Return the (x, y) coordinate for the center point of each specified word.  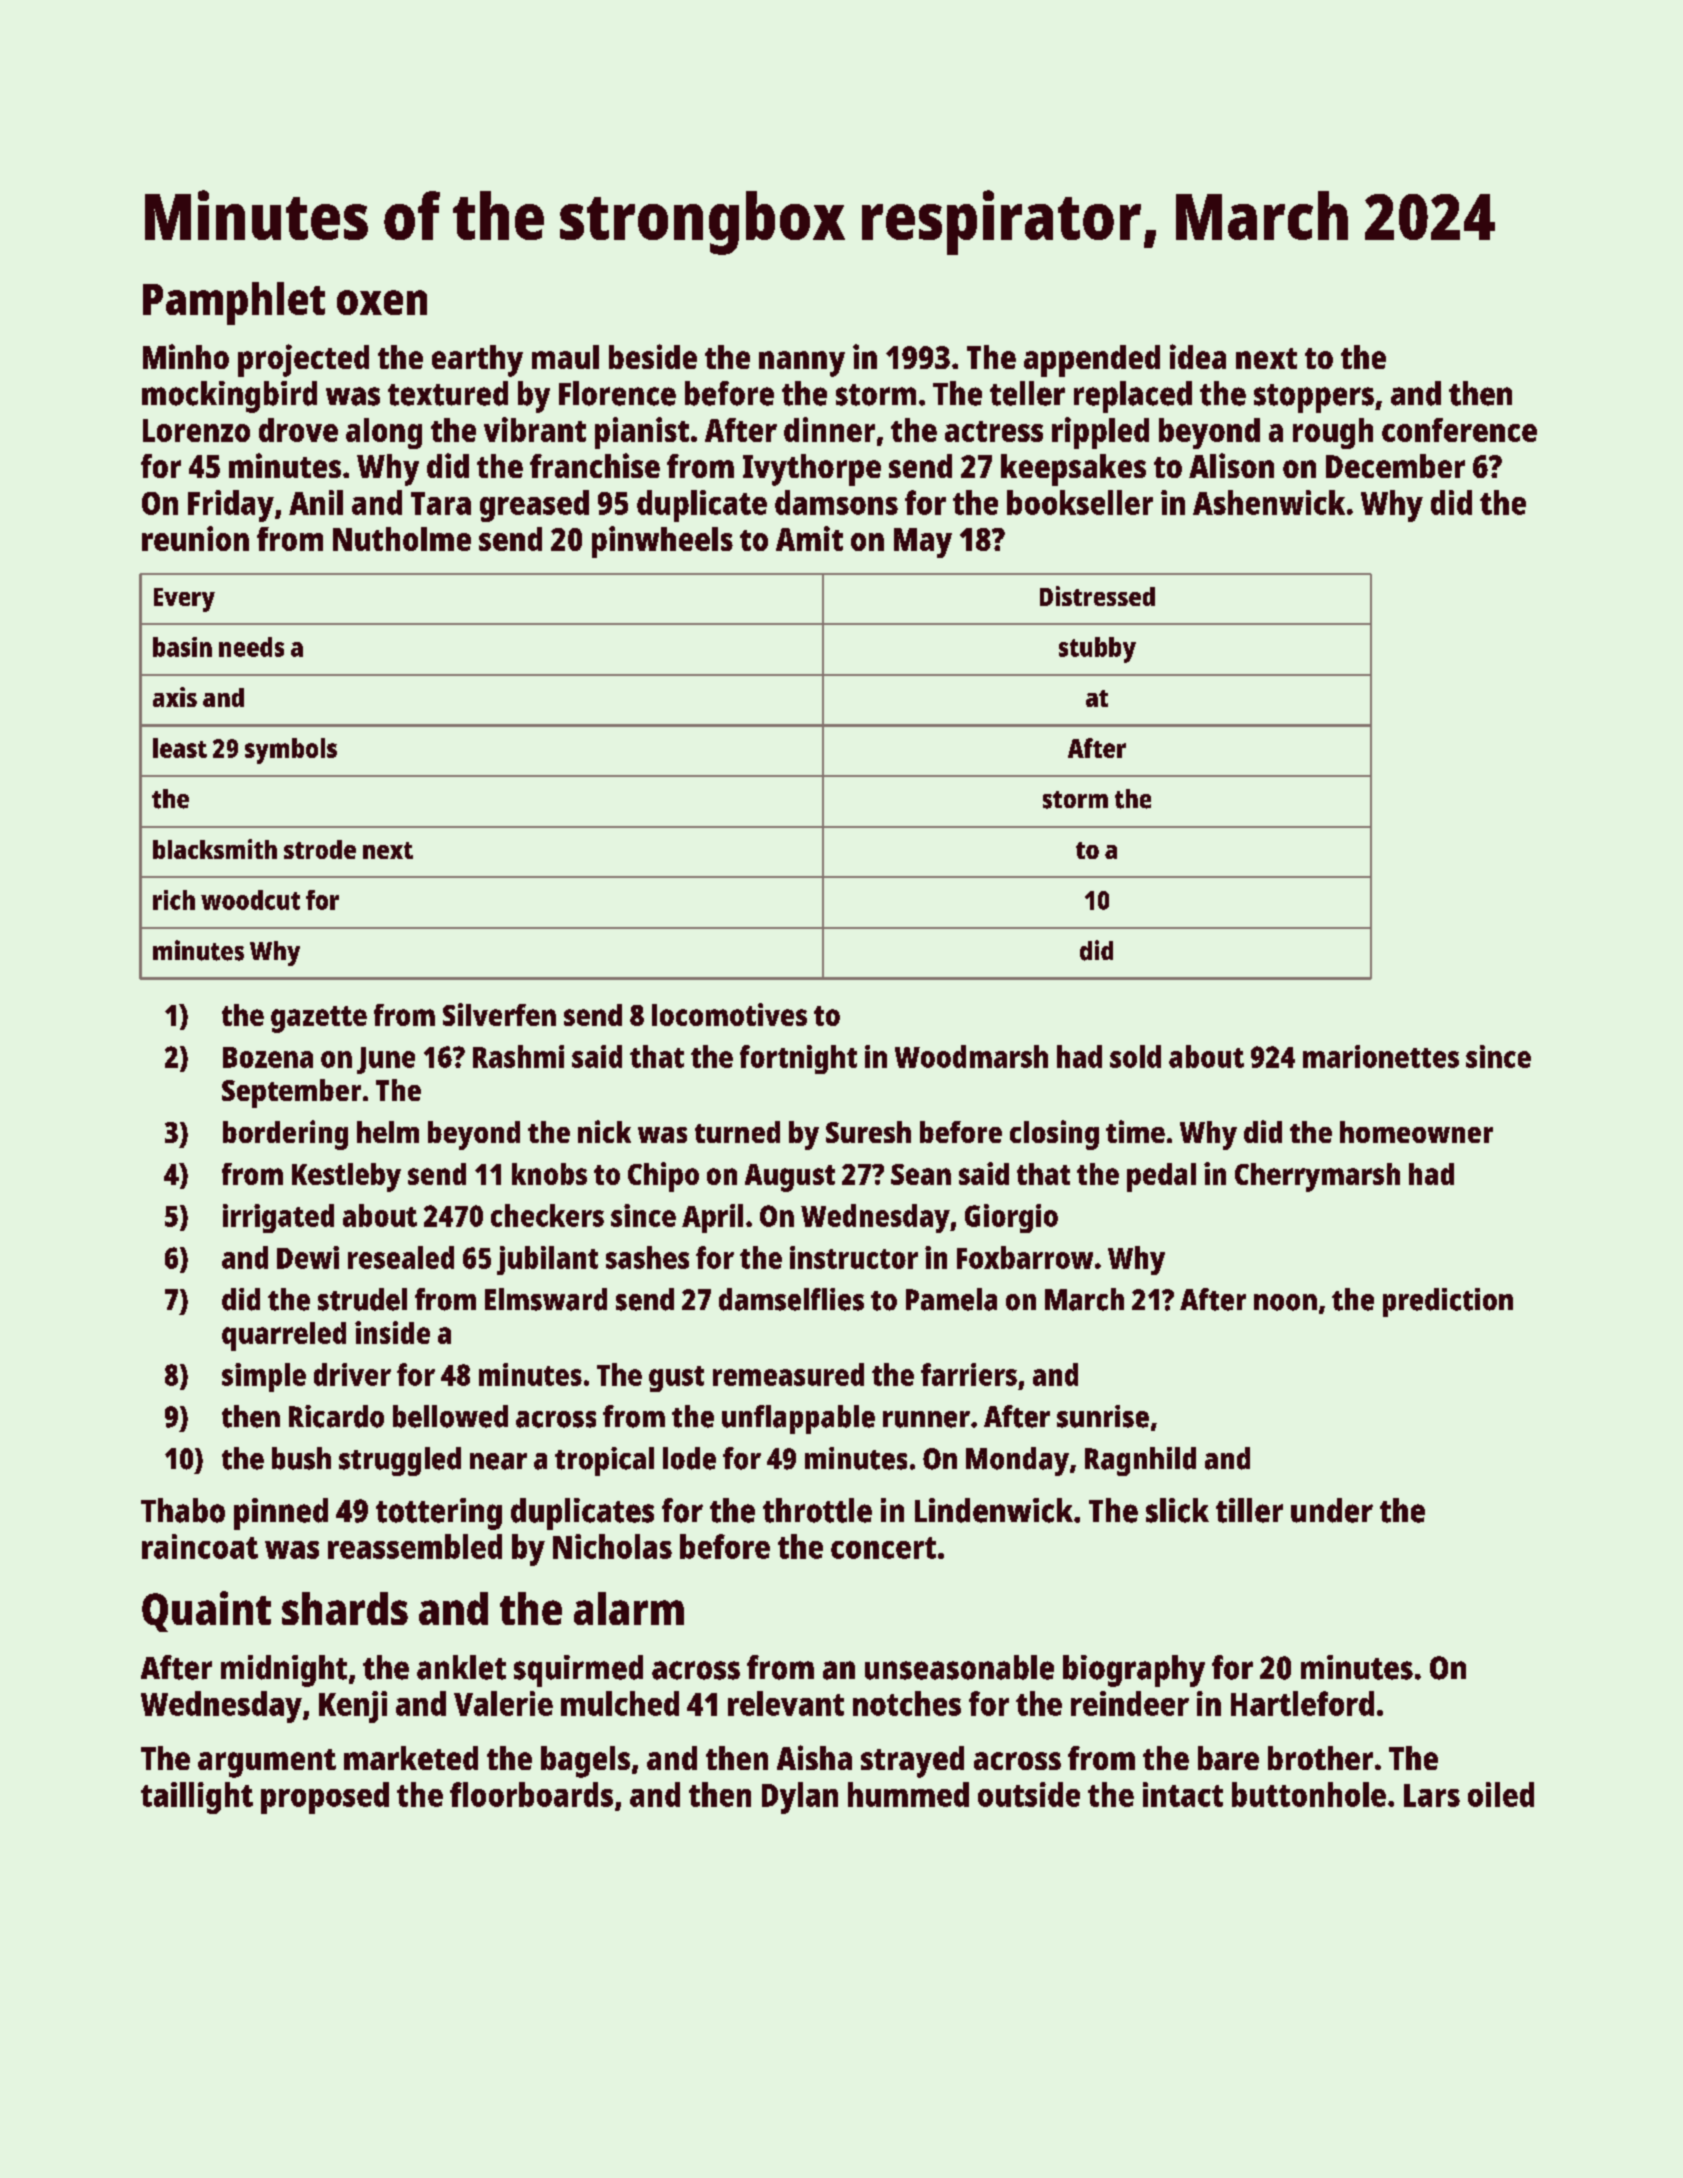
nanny (802, 364)
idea (1198, 356)
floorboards (531, 1794)
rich (174, 900)
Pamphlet (234, 303)
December (1395, 466)
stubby (1097, 650)
